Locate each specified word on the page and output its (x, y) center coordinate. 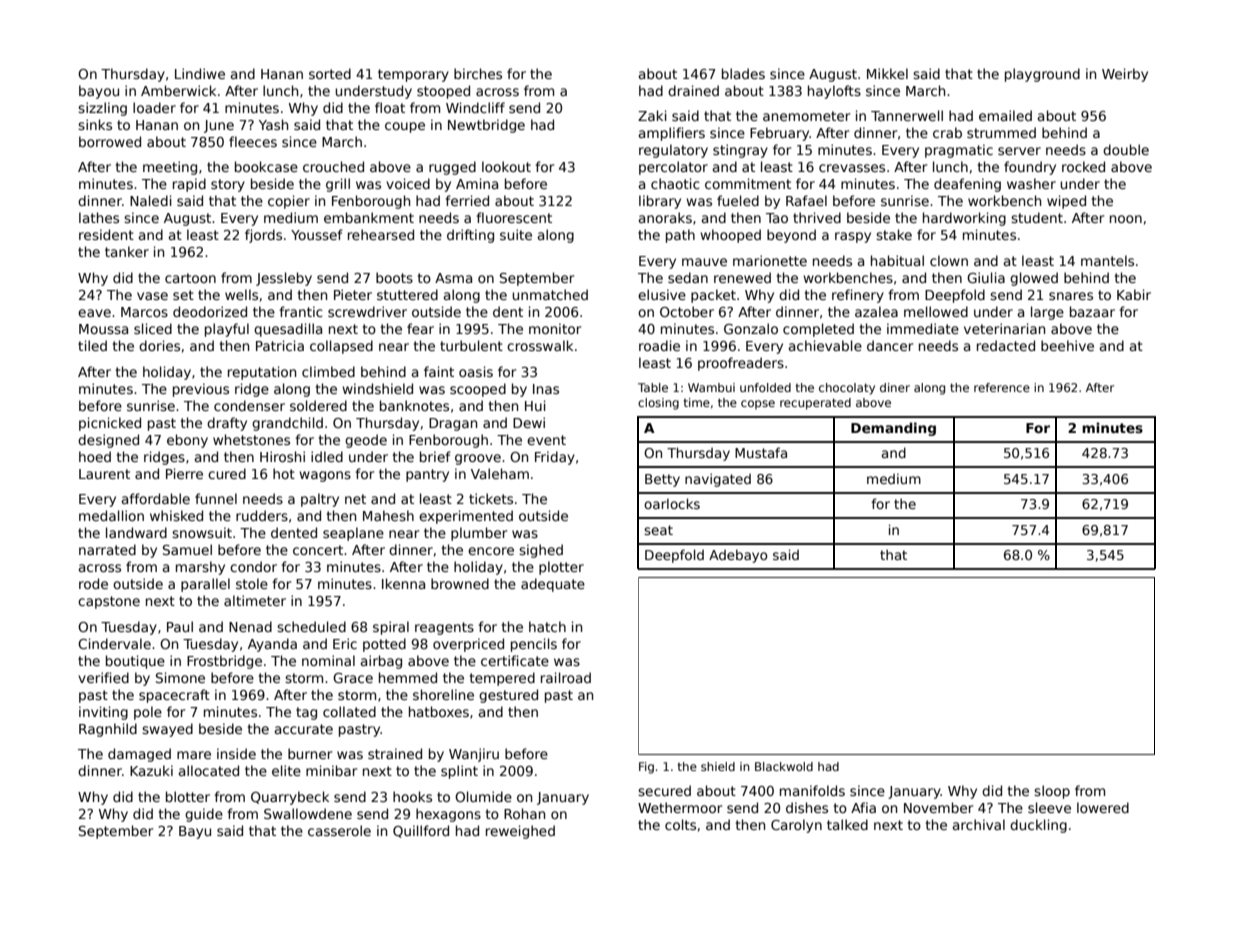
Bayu (195, 832)
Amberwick (178, 90)
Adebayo (738, 556)
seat (658, 530)
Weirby (1125, 75)
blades (743, 73)
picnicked (110, 424)
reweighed (520, 832)
